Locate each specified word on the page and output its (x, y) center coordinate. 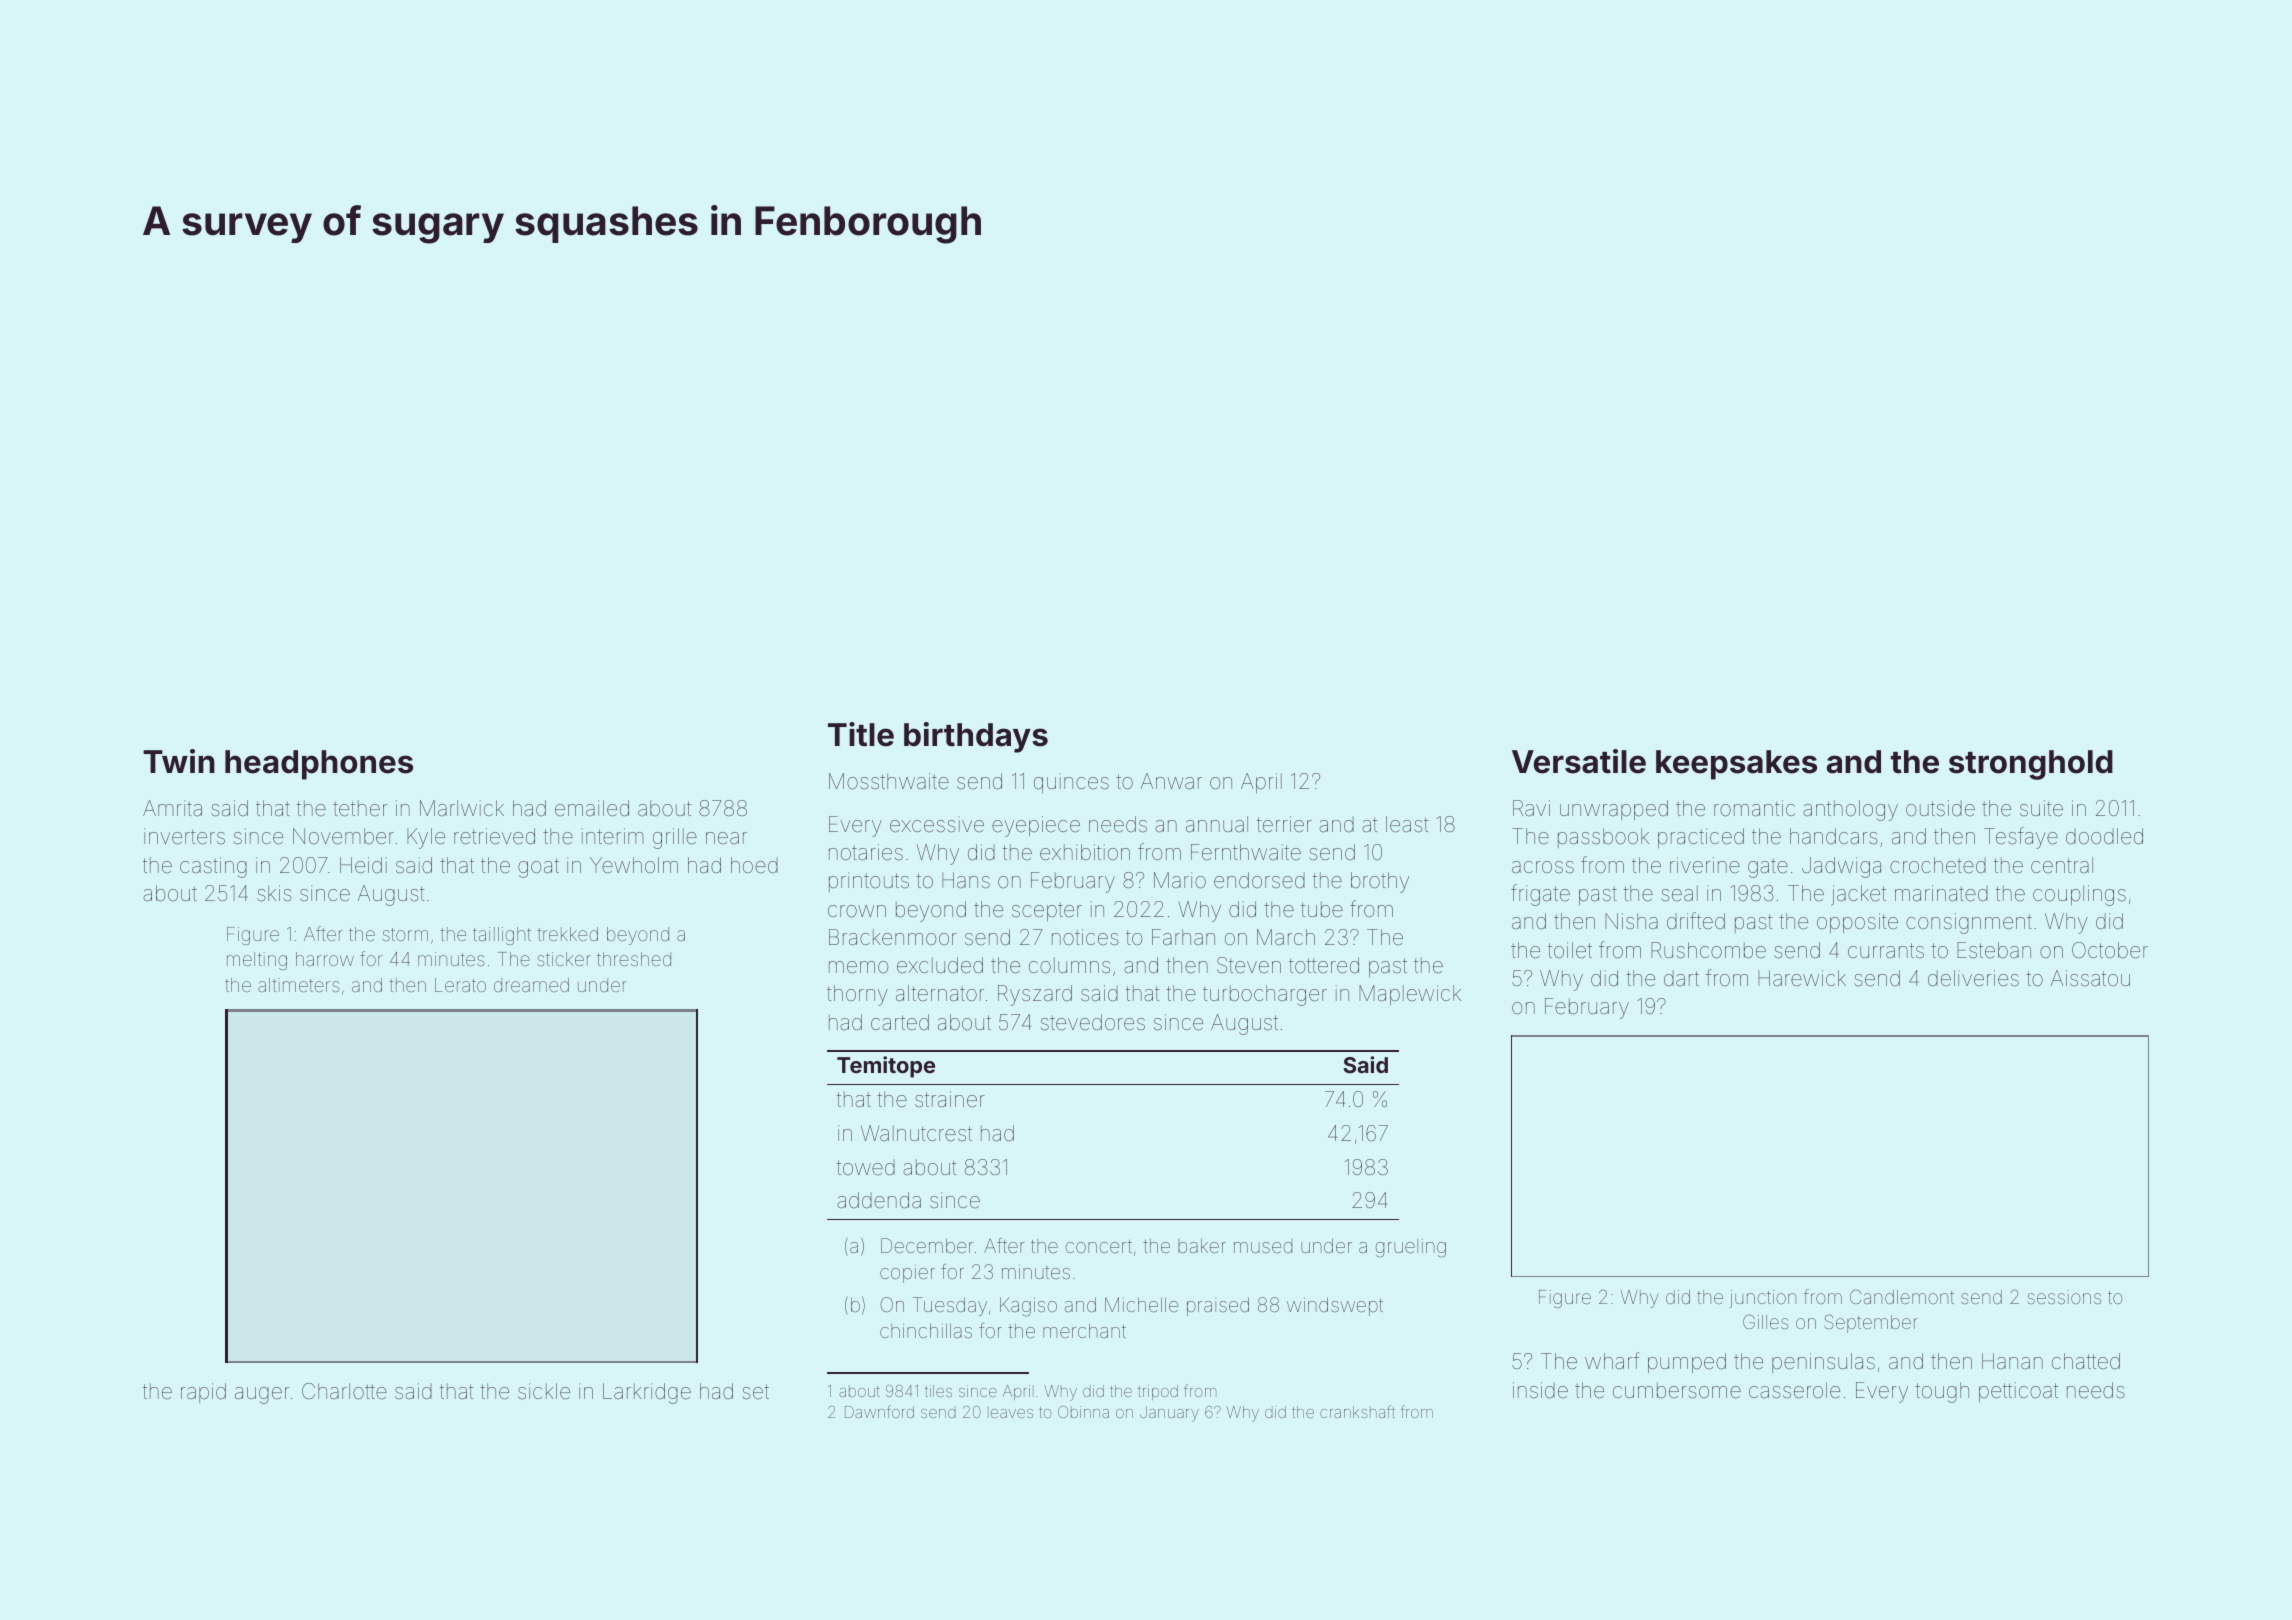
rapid (203, 1393)
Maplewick (1410, 995)
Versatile (1579, 761)
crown (857, 911)
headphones (319, 765)
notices (1085, 937)
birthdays (976, 737)
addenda (879, 1200)
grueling (1411, 1248)
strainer (950, 1099)
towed (866, 1167)
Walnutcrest (916, 1133)
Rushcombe (1708, 950)
